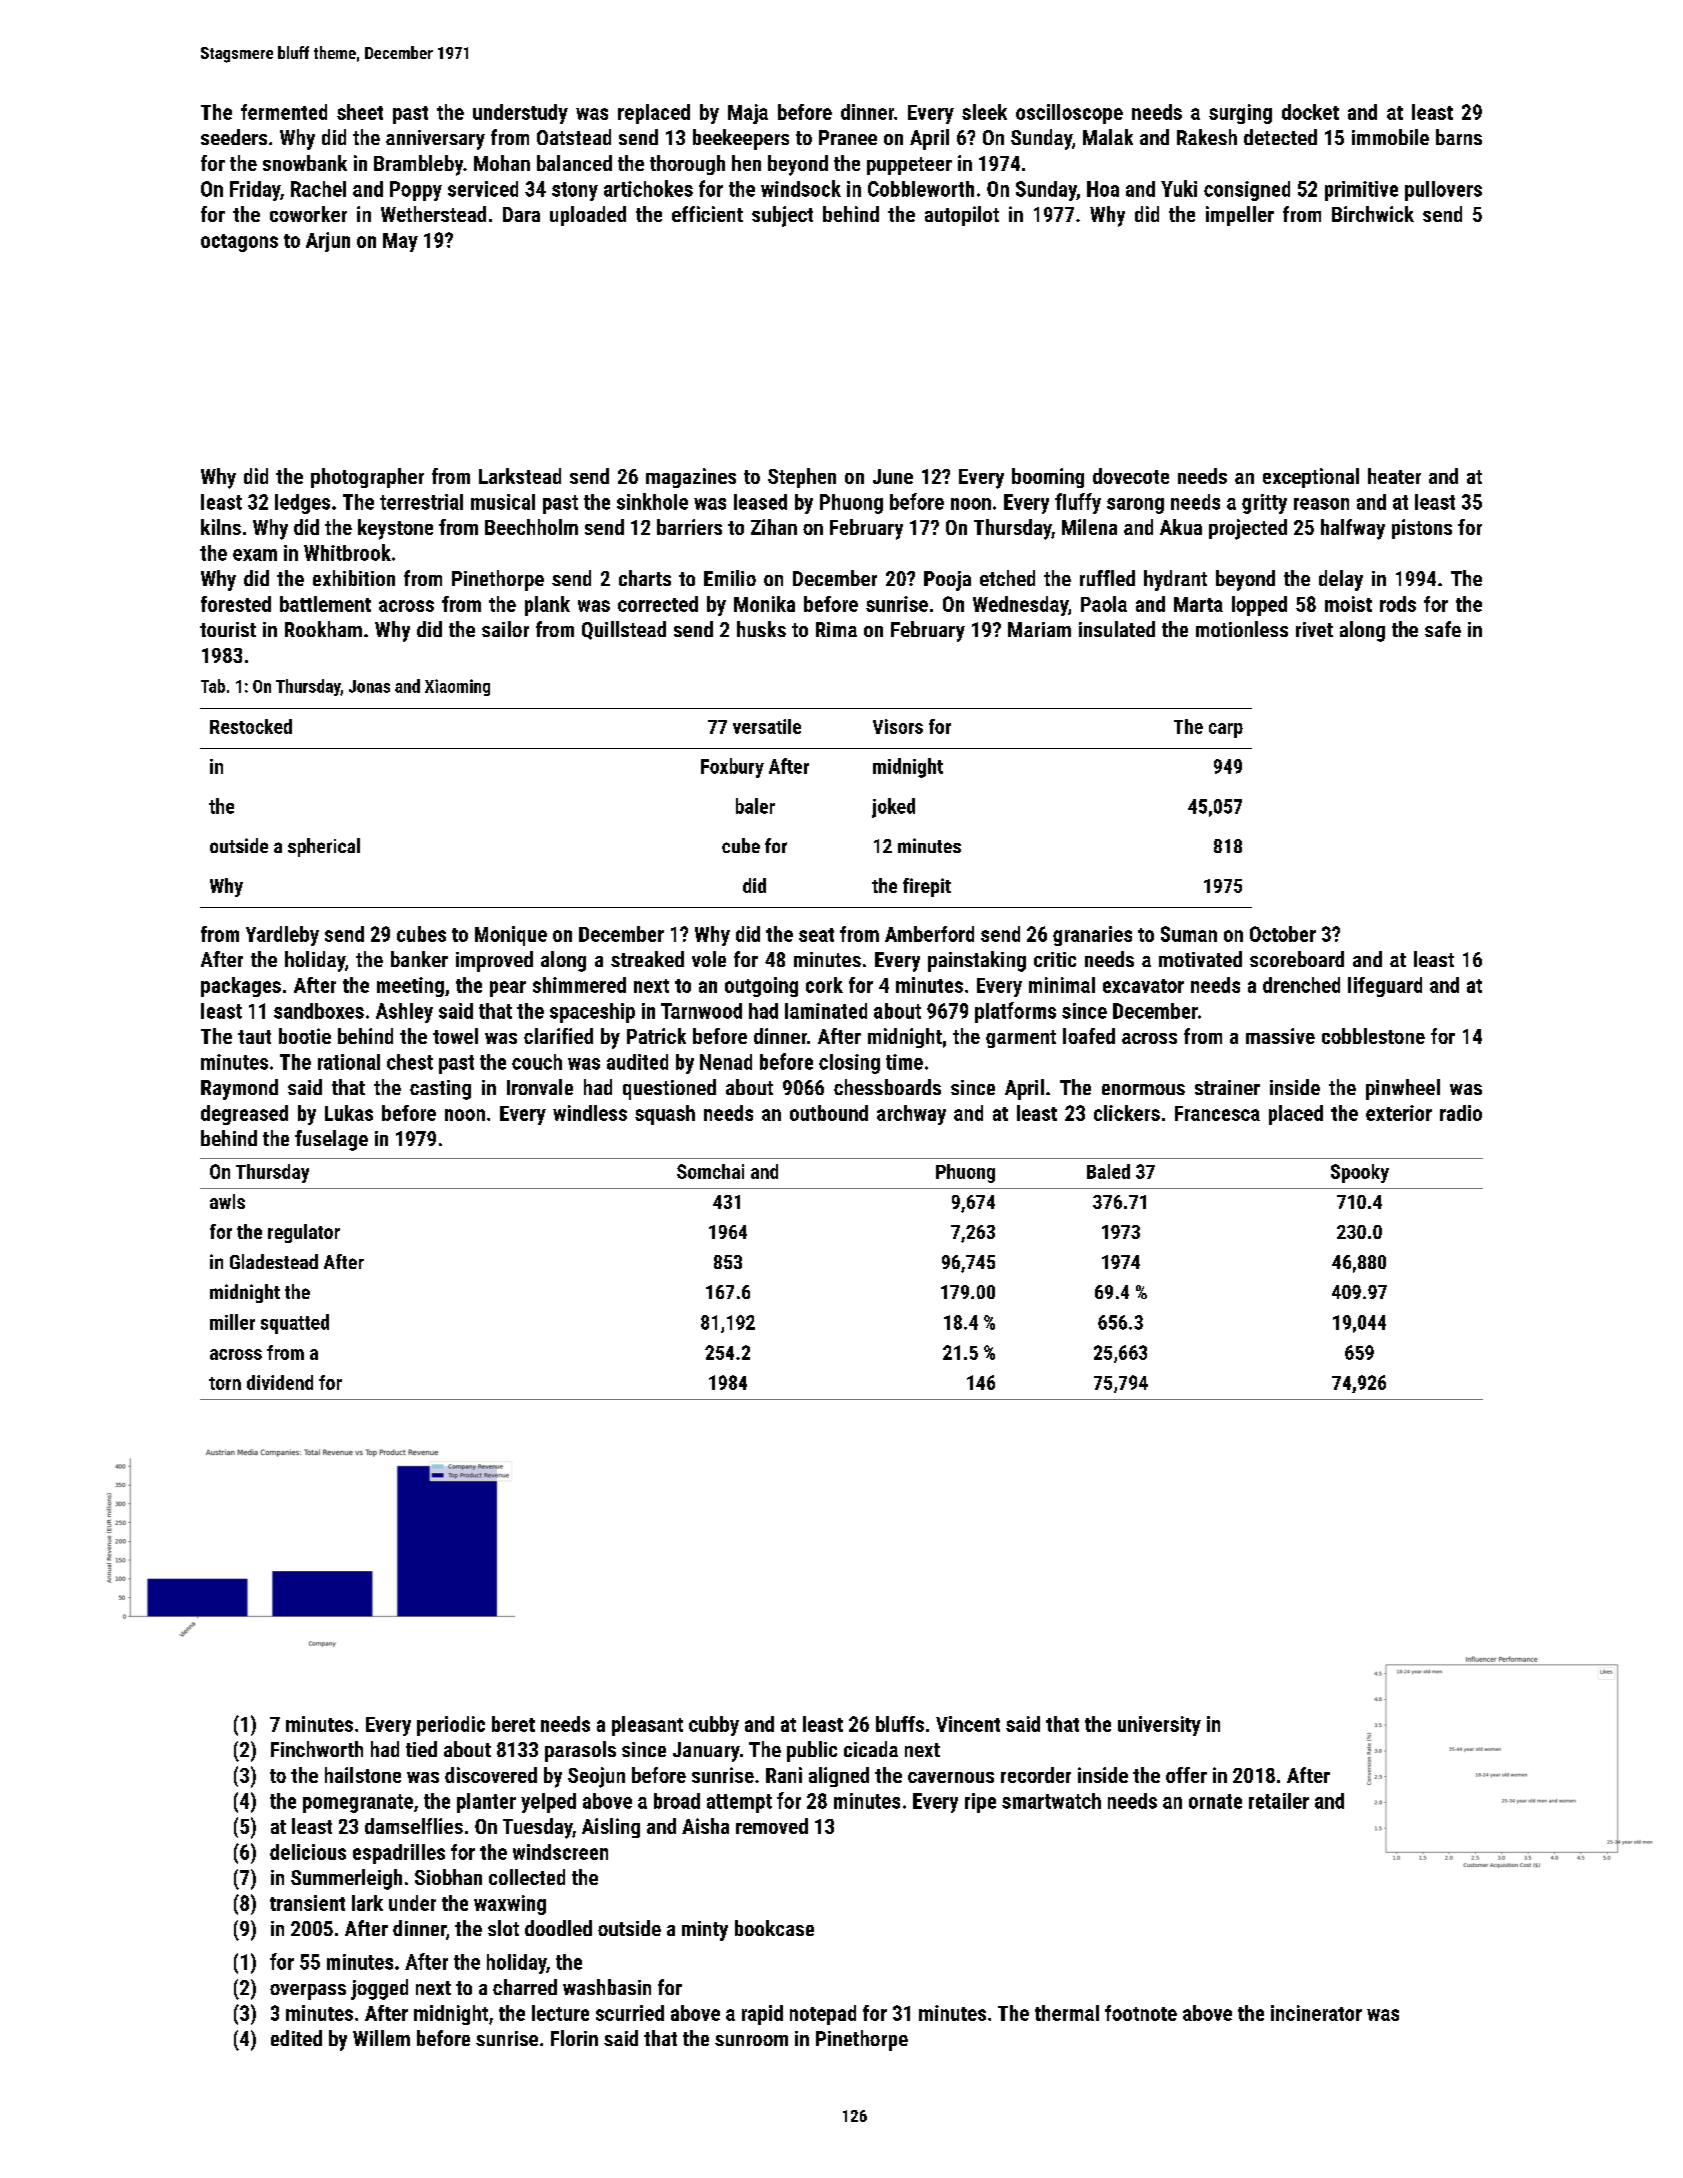  What do you see at coordinates (1459, 137) in the image?
I see `barns` at bounding box center [1459, 137].
